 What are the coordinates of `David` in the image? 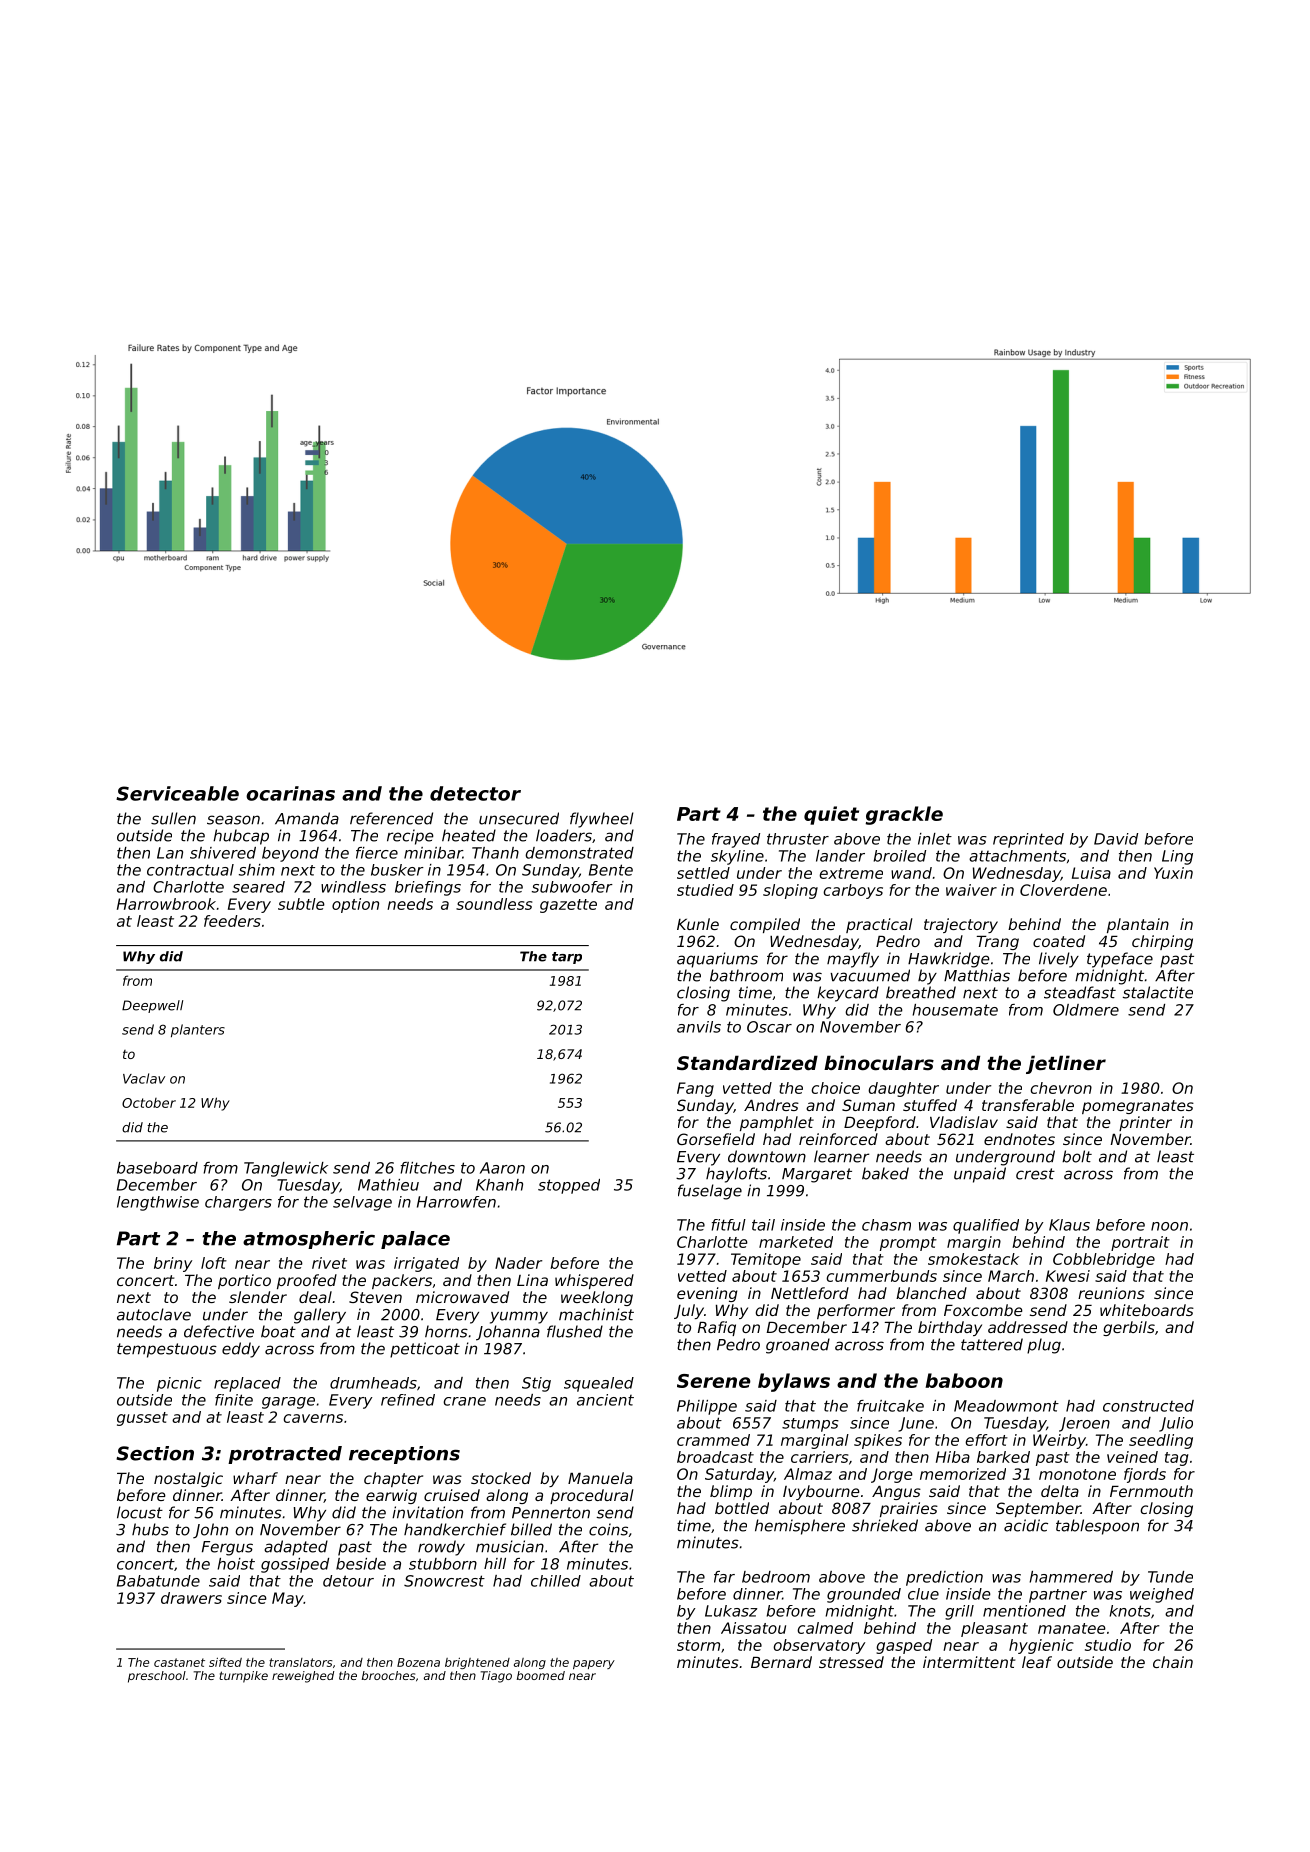 It's located at (1116, 839).
